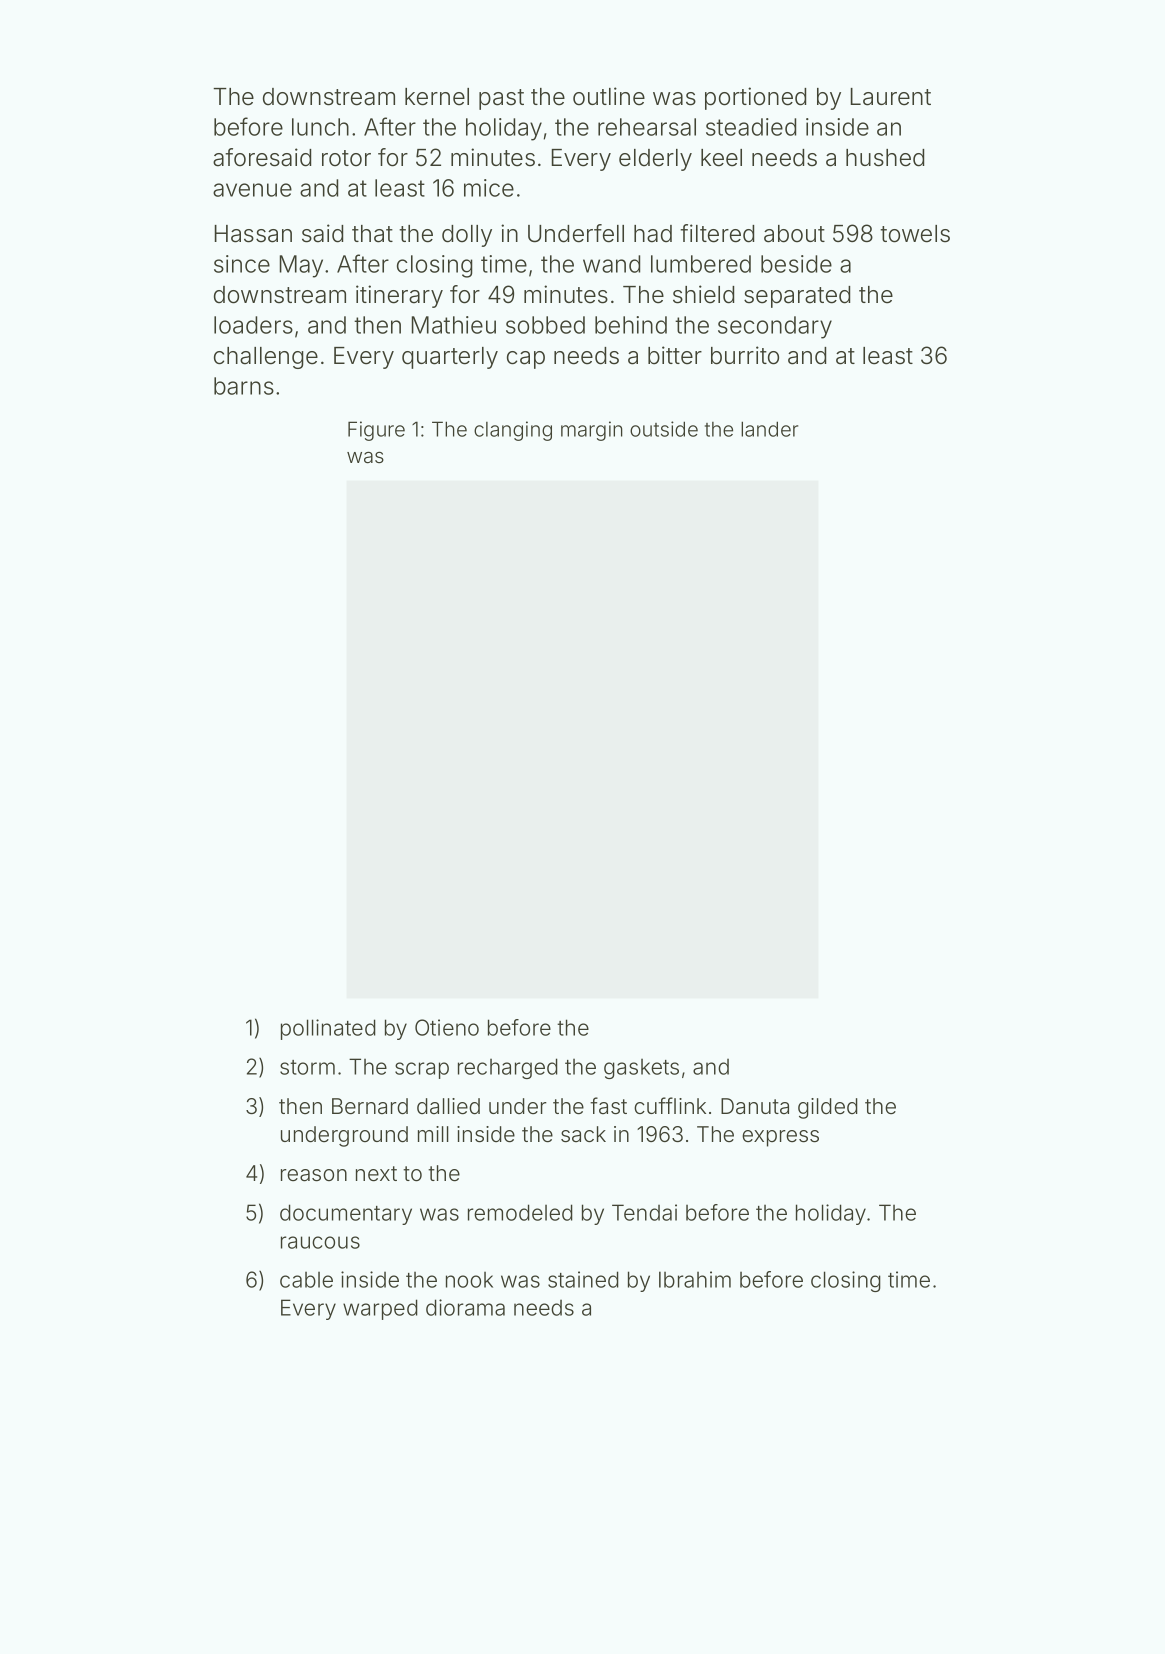 This screenshot has width=1165, height=1654. Describe the element at coordinates (885, 158) in the screenshot. I see `hushed` at that location.
